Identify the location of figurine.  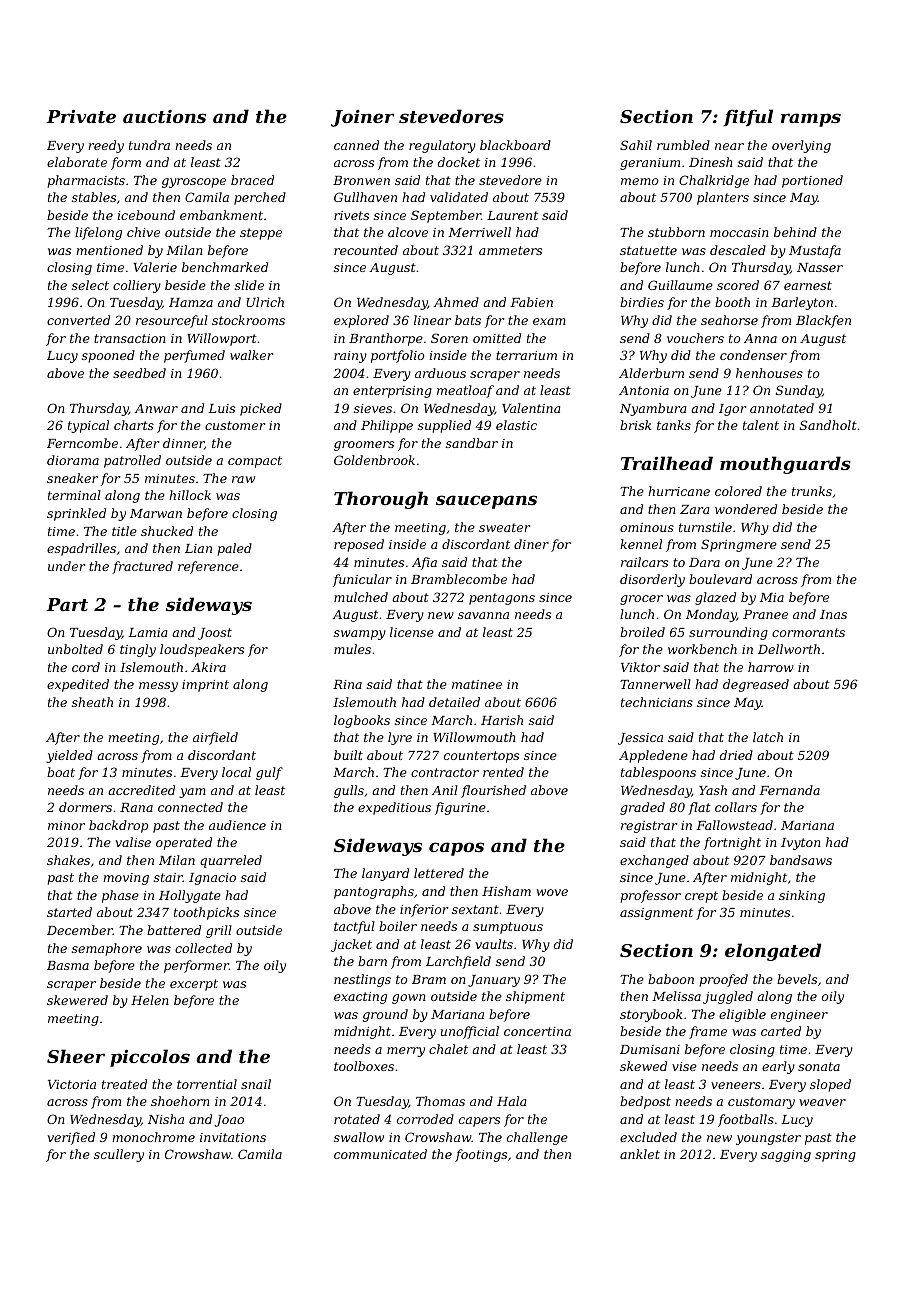
(460, 808).
